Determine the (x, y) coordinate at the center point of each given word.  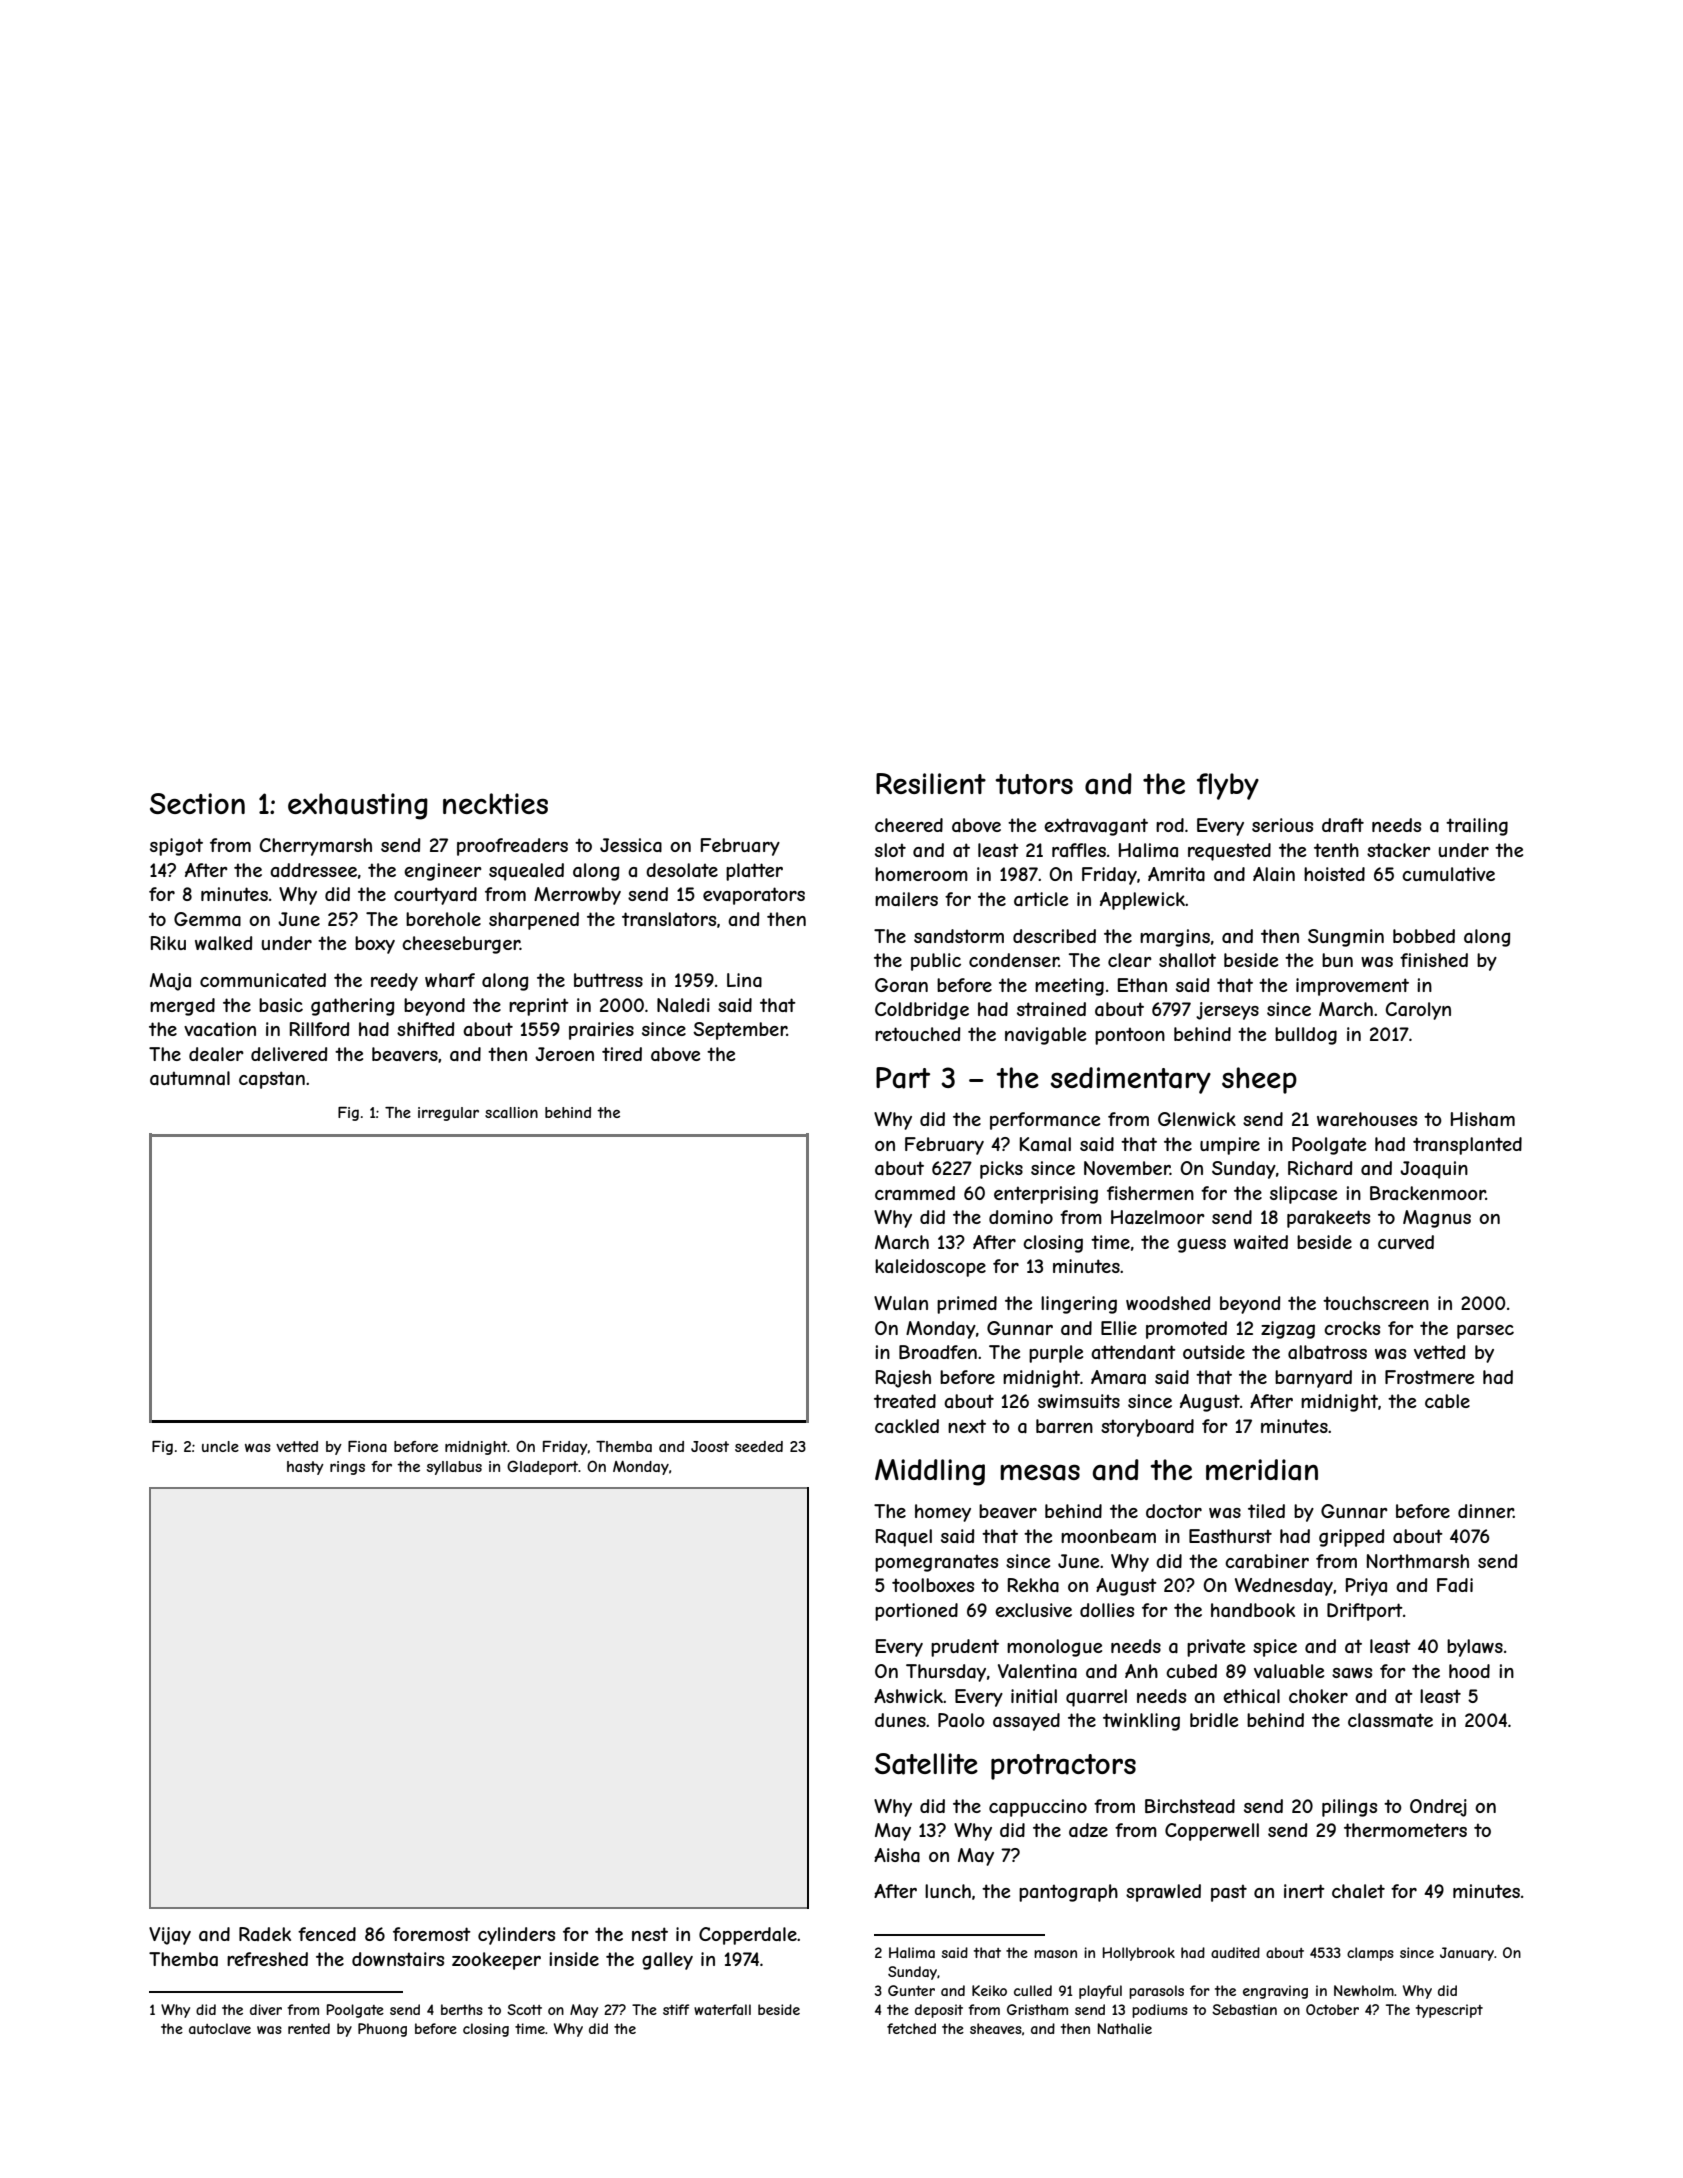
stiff (676, 2009)
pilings (1349, 1808)
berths (462, 2009)
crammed (915, 1193)
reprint (539, 1007)
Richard (1320, 1168)
